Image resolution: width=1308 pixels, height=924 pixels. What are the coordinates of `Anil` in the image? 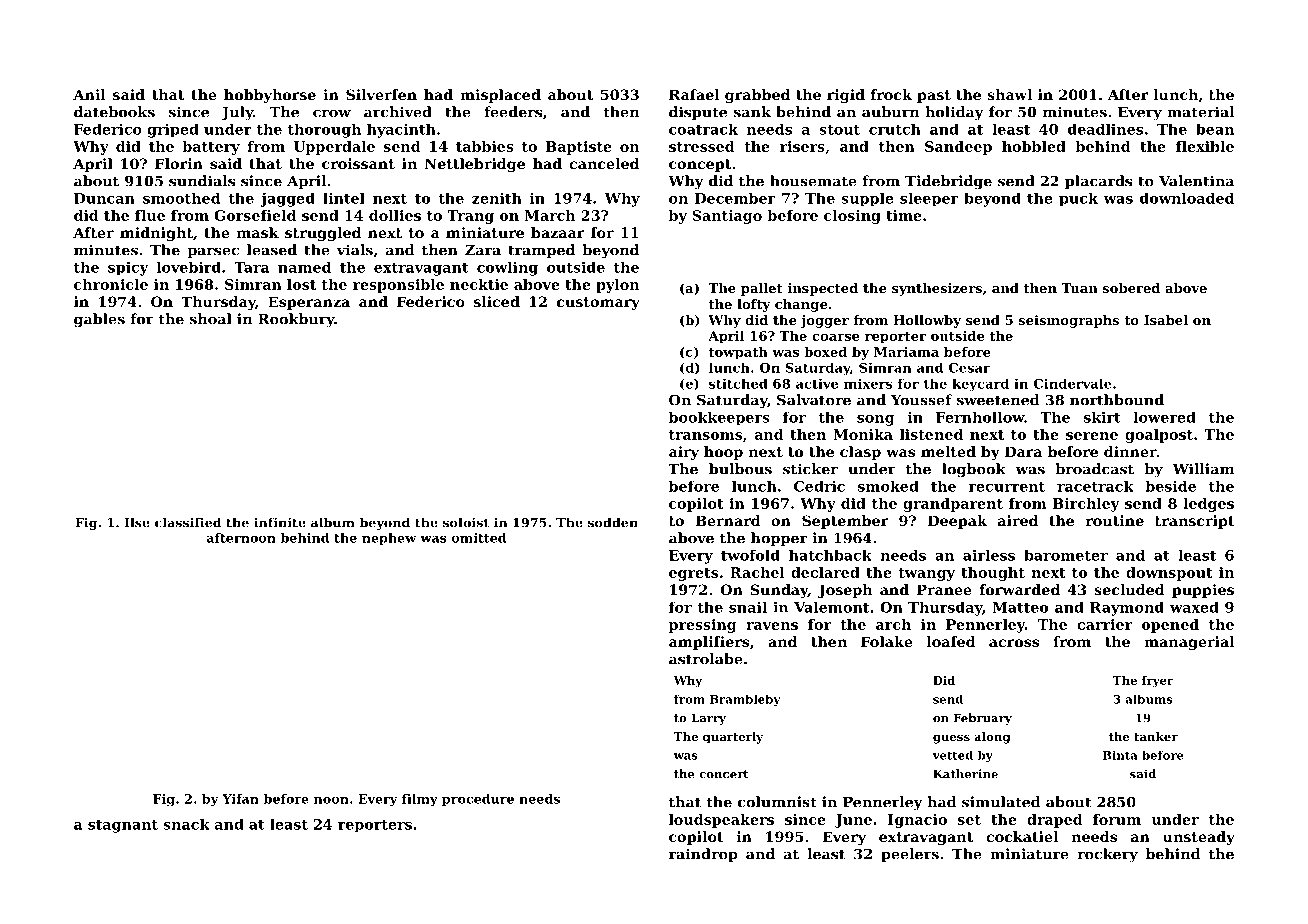 It's located at (89, 94).
